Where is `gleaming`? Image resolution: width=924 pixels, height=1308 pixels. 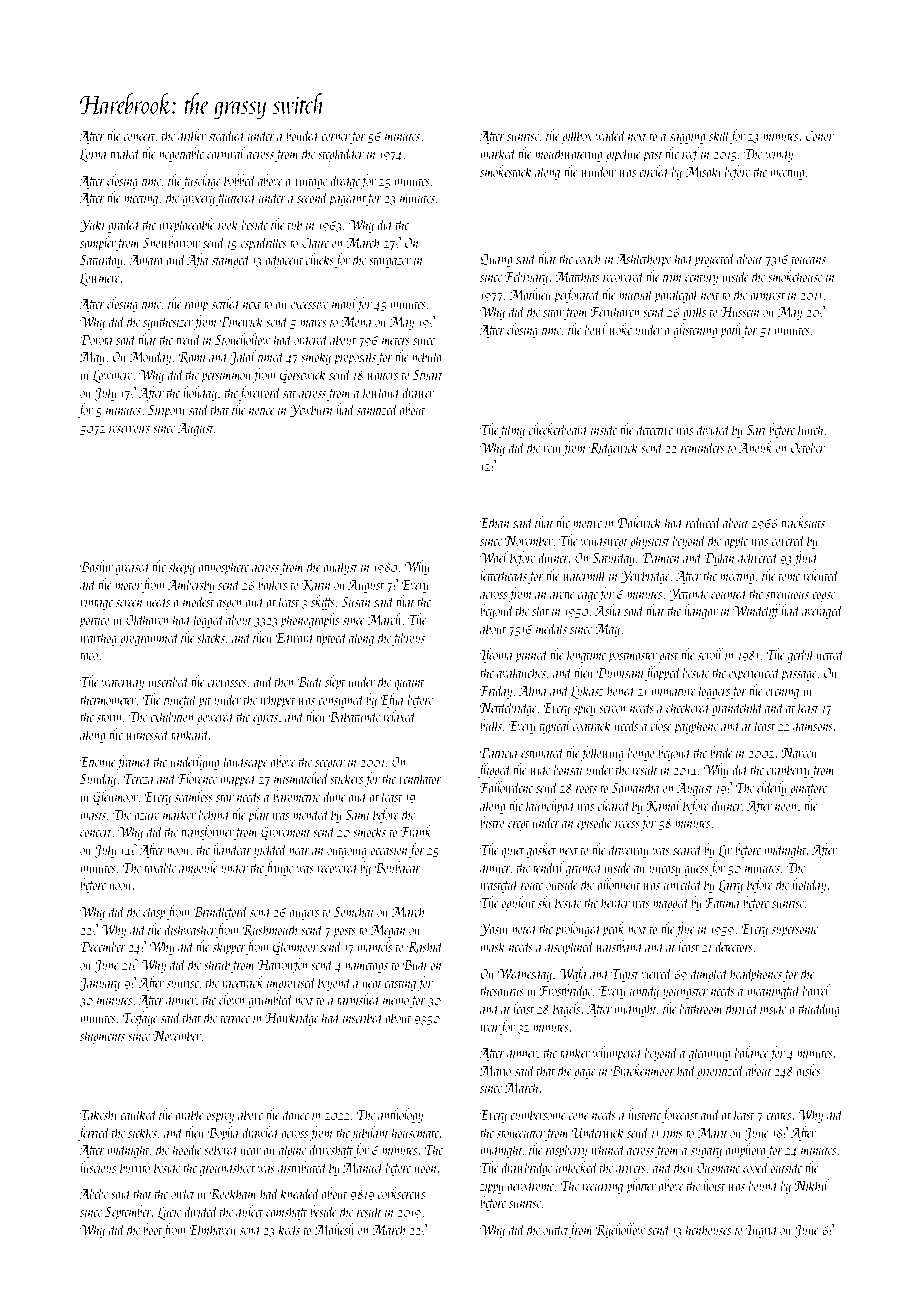
gleaming is located at coordinates (709, 1053).
